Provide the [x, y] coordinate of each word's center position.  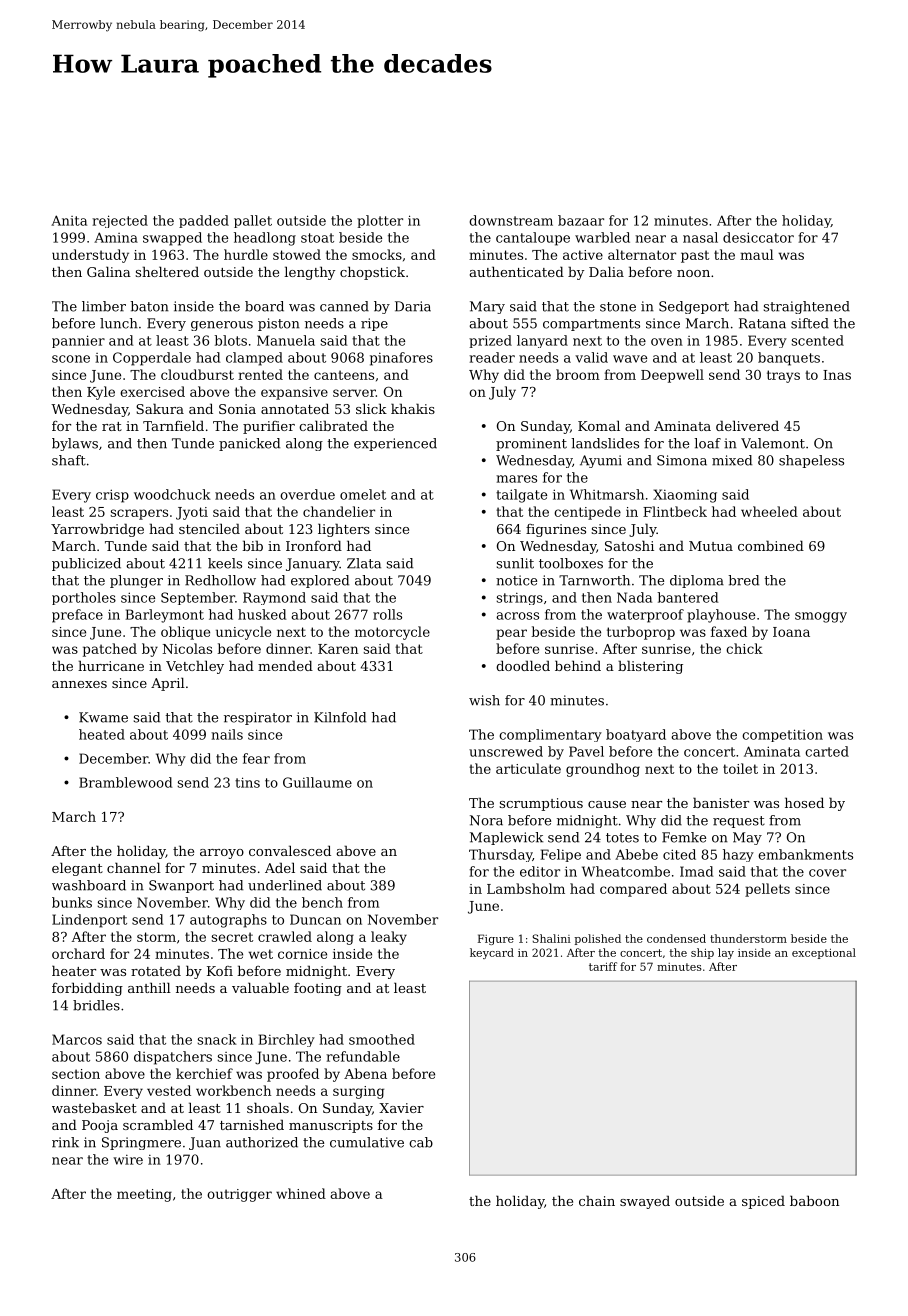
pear [511, 634]
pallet [253, 221]
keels [225, 563]
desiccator [758, 237]
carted [827, 751]
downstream [511, 220]
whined [301, 1193]
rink [65, 1142]
